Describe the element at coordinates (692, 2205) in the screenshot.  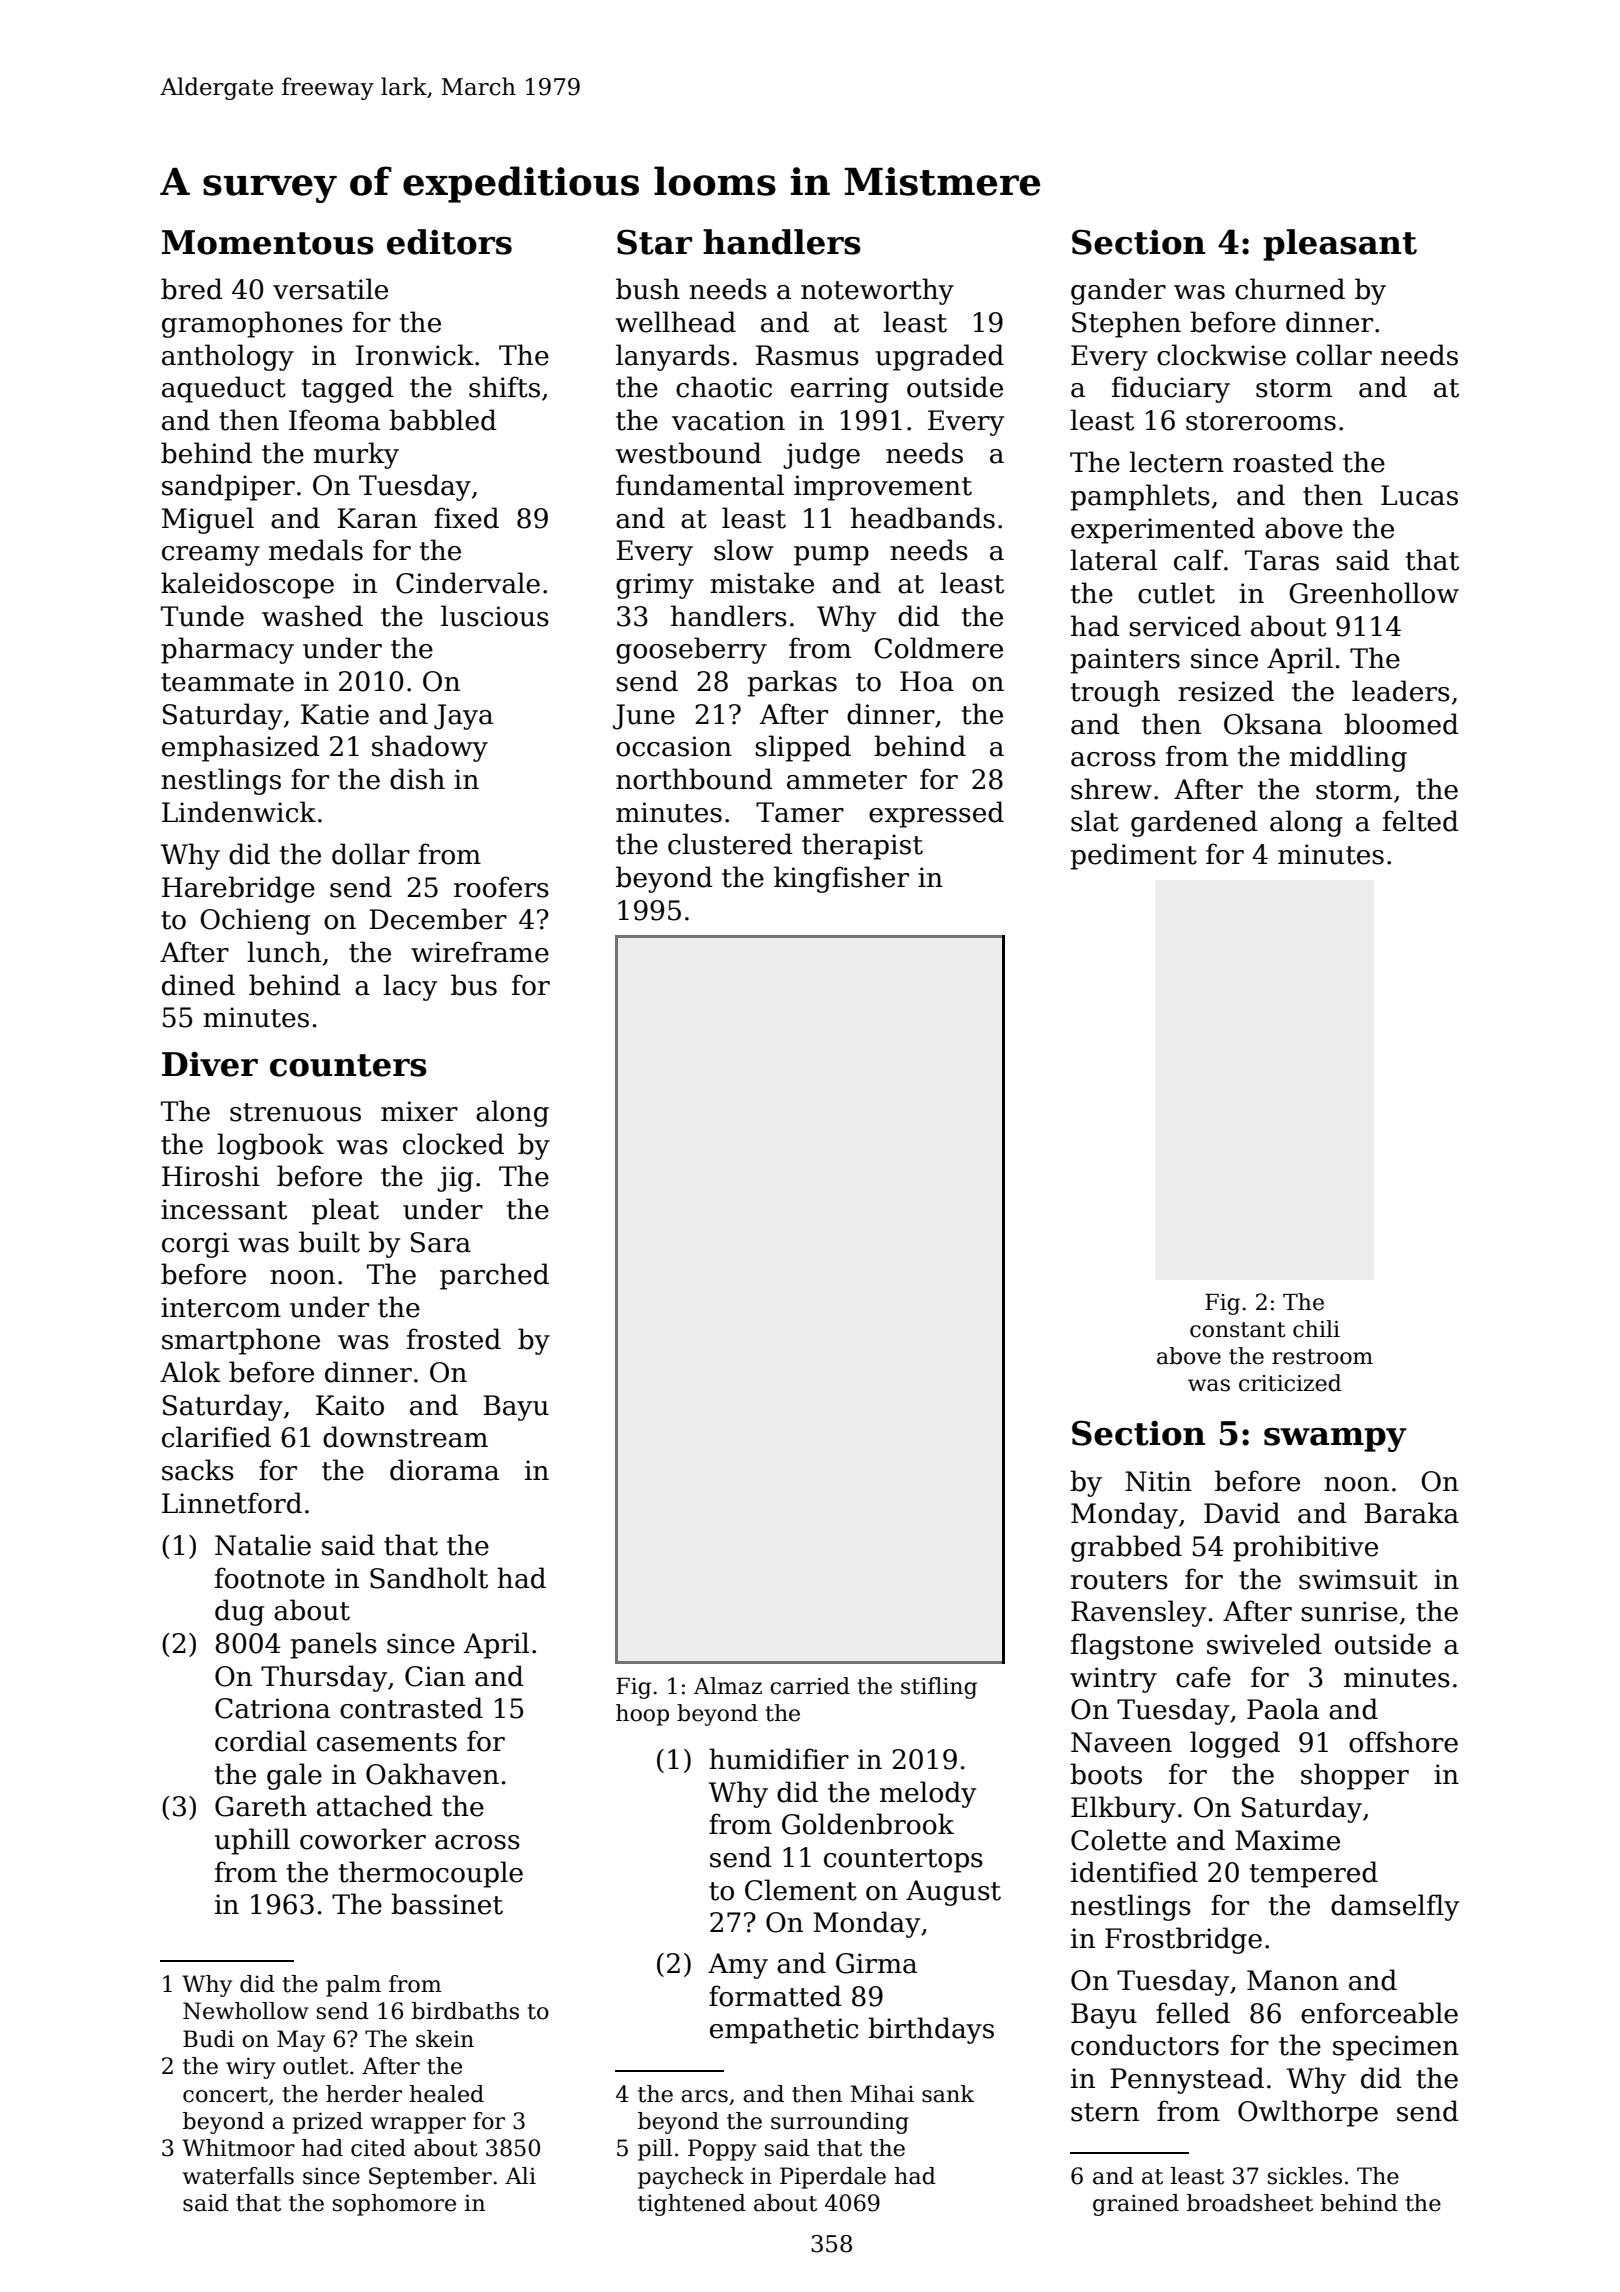
I see `tightened` at that location.
